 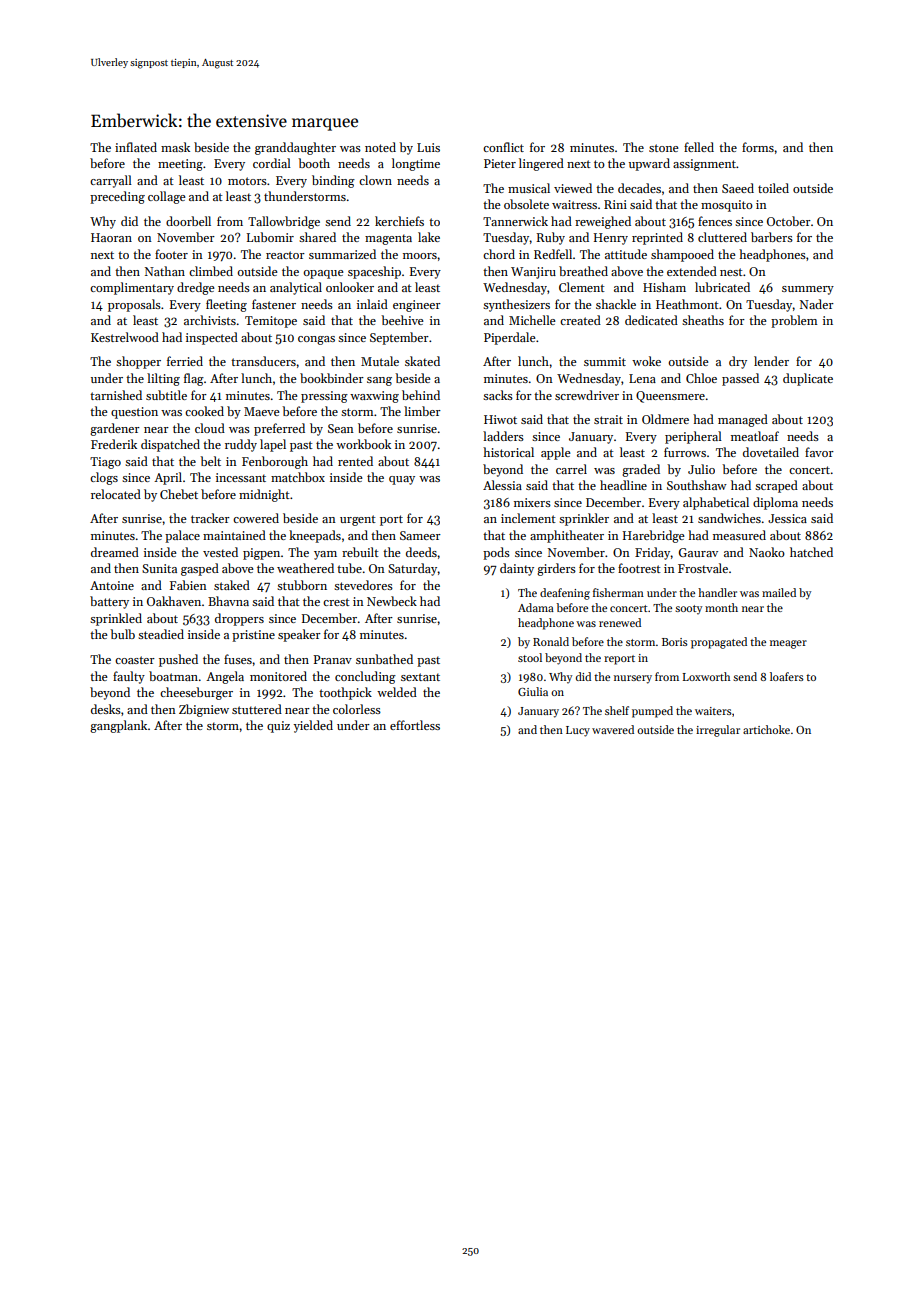 I want to click on reprinted, so click(x=657, y=238).
